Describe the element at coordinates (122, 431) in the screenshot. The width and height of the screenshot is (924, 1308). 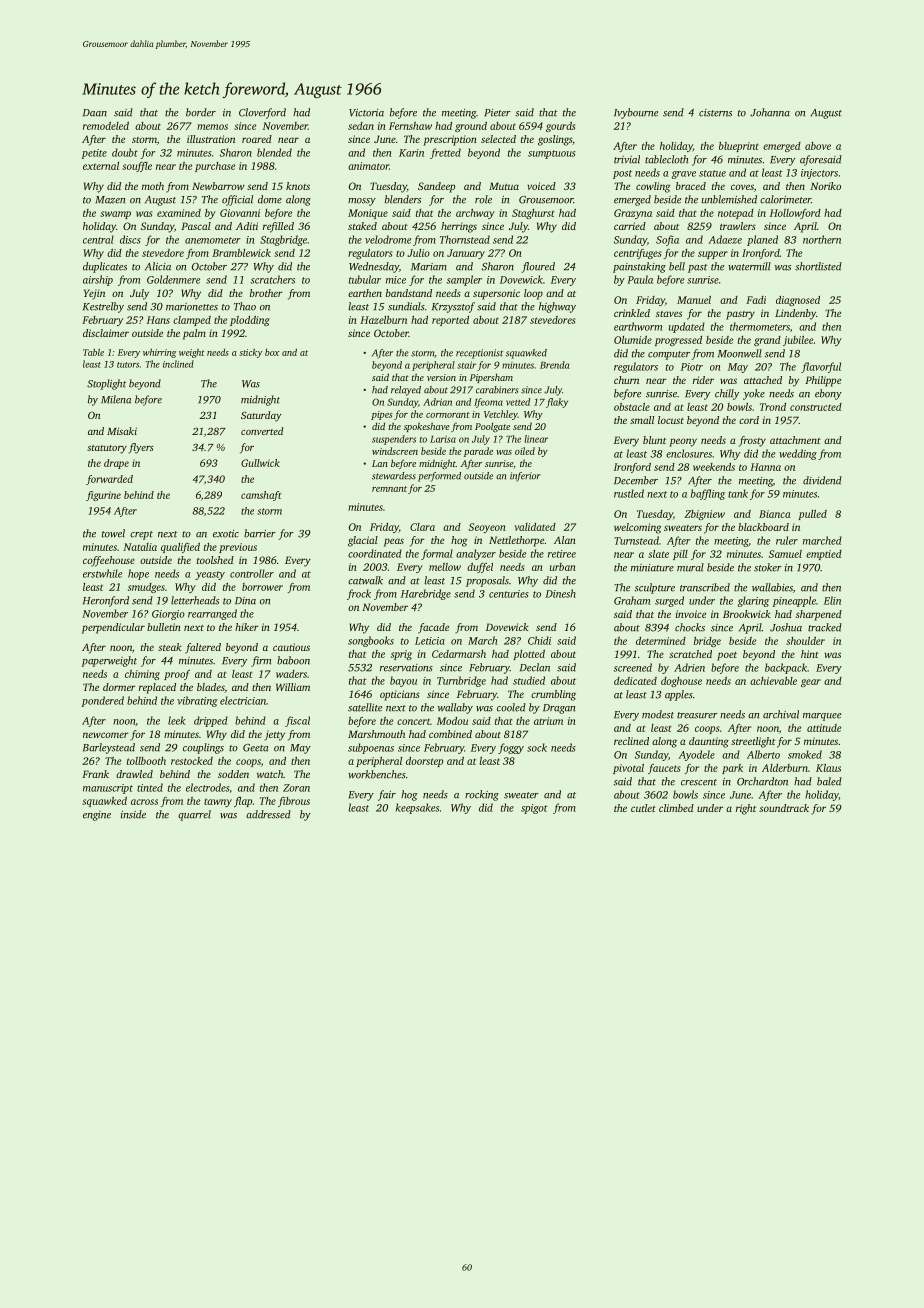
I see `Misaki` at that location.
